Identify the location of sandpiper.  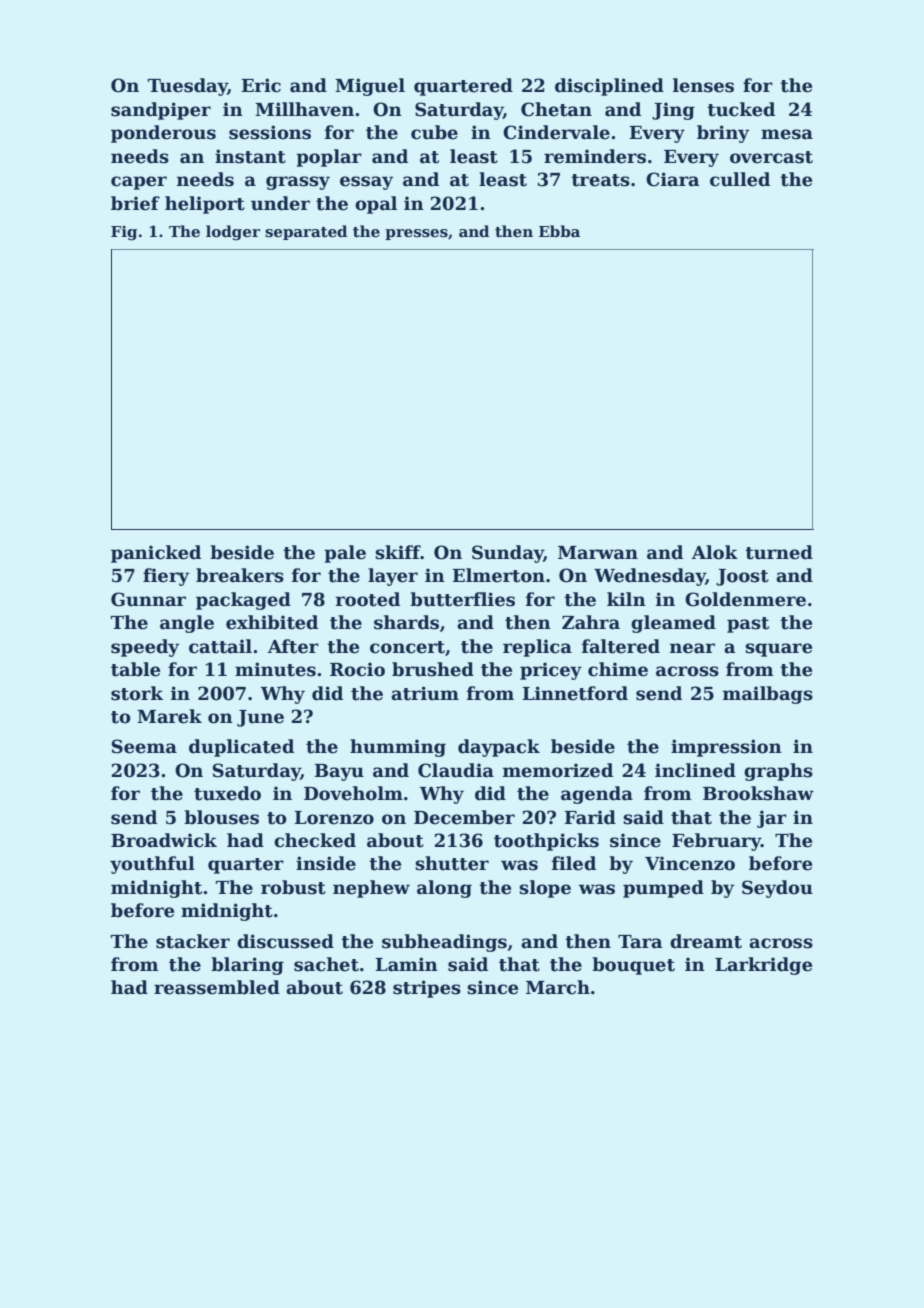
(161, 111).
